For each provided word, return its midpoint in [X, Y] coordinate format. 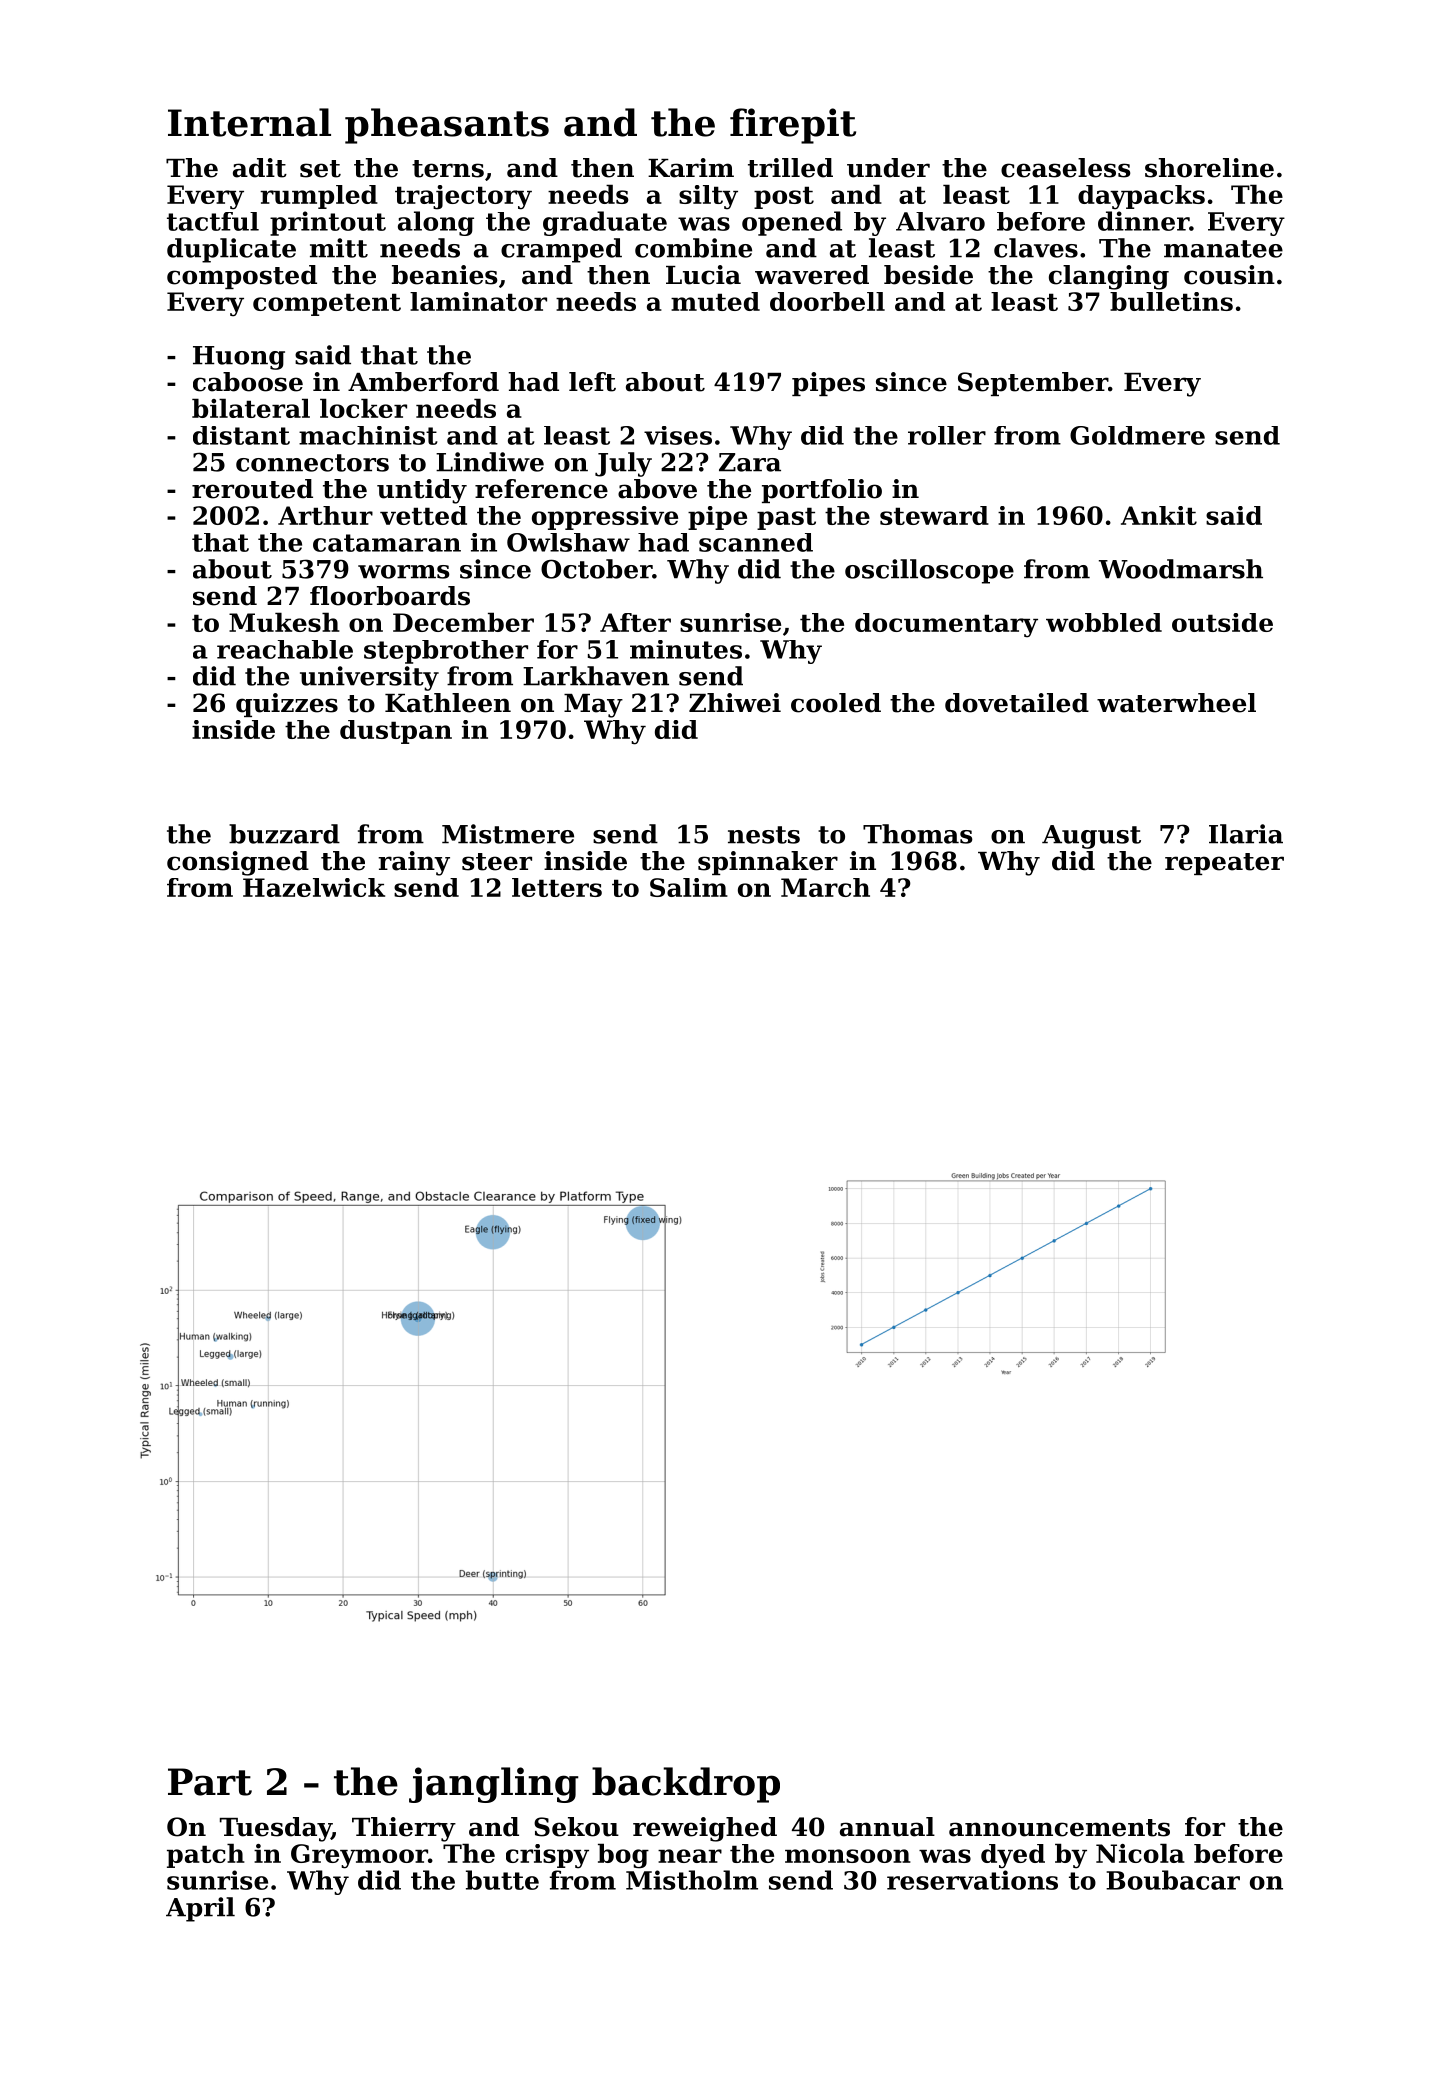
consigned [238, 863]
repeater [1224, 864]
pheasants [447, 126]
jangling [494, 1785]
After [635, 622]
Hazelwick [314, 887]
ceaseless [1066, 168]
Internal [249, 122]
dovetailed [1017, 703]
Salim [689, 887]
